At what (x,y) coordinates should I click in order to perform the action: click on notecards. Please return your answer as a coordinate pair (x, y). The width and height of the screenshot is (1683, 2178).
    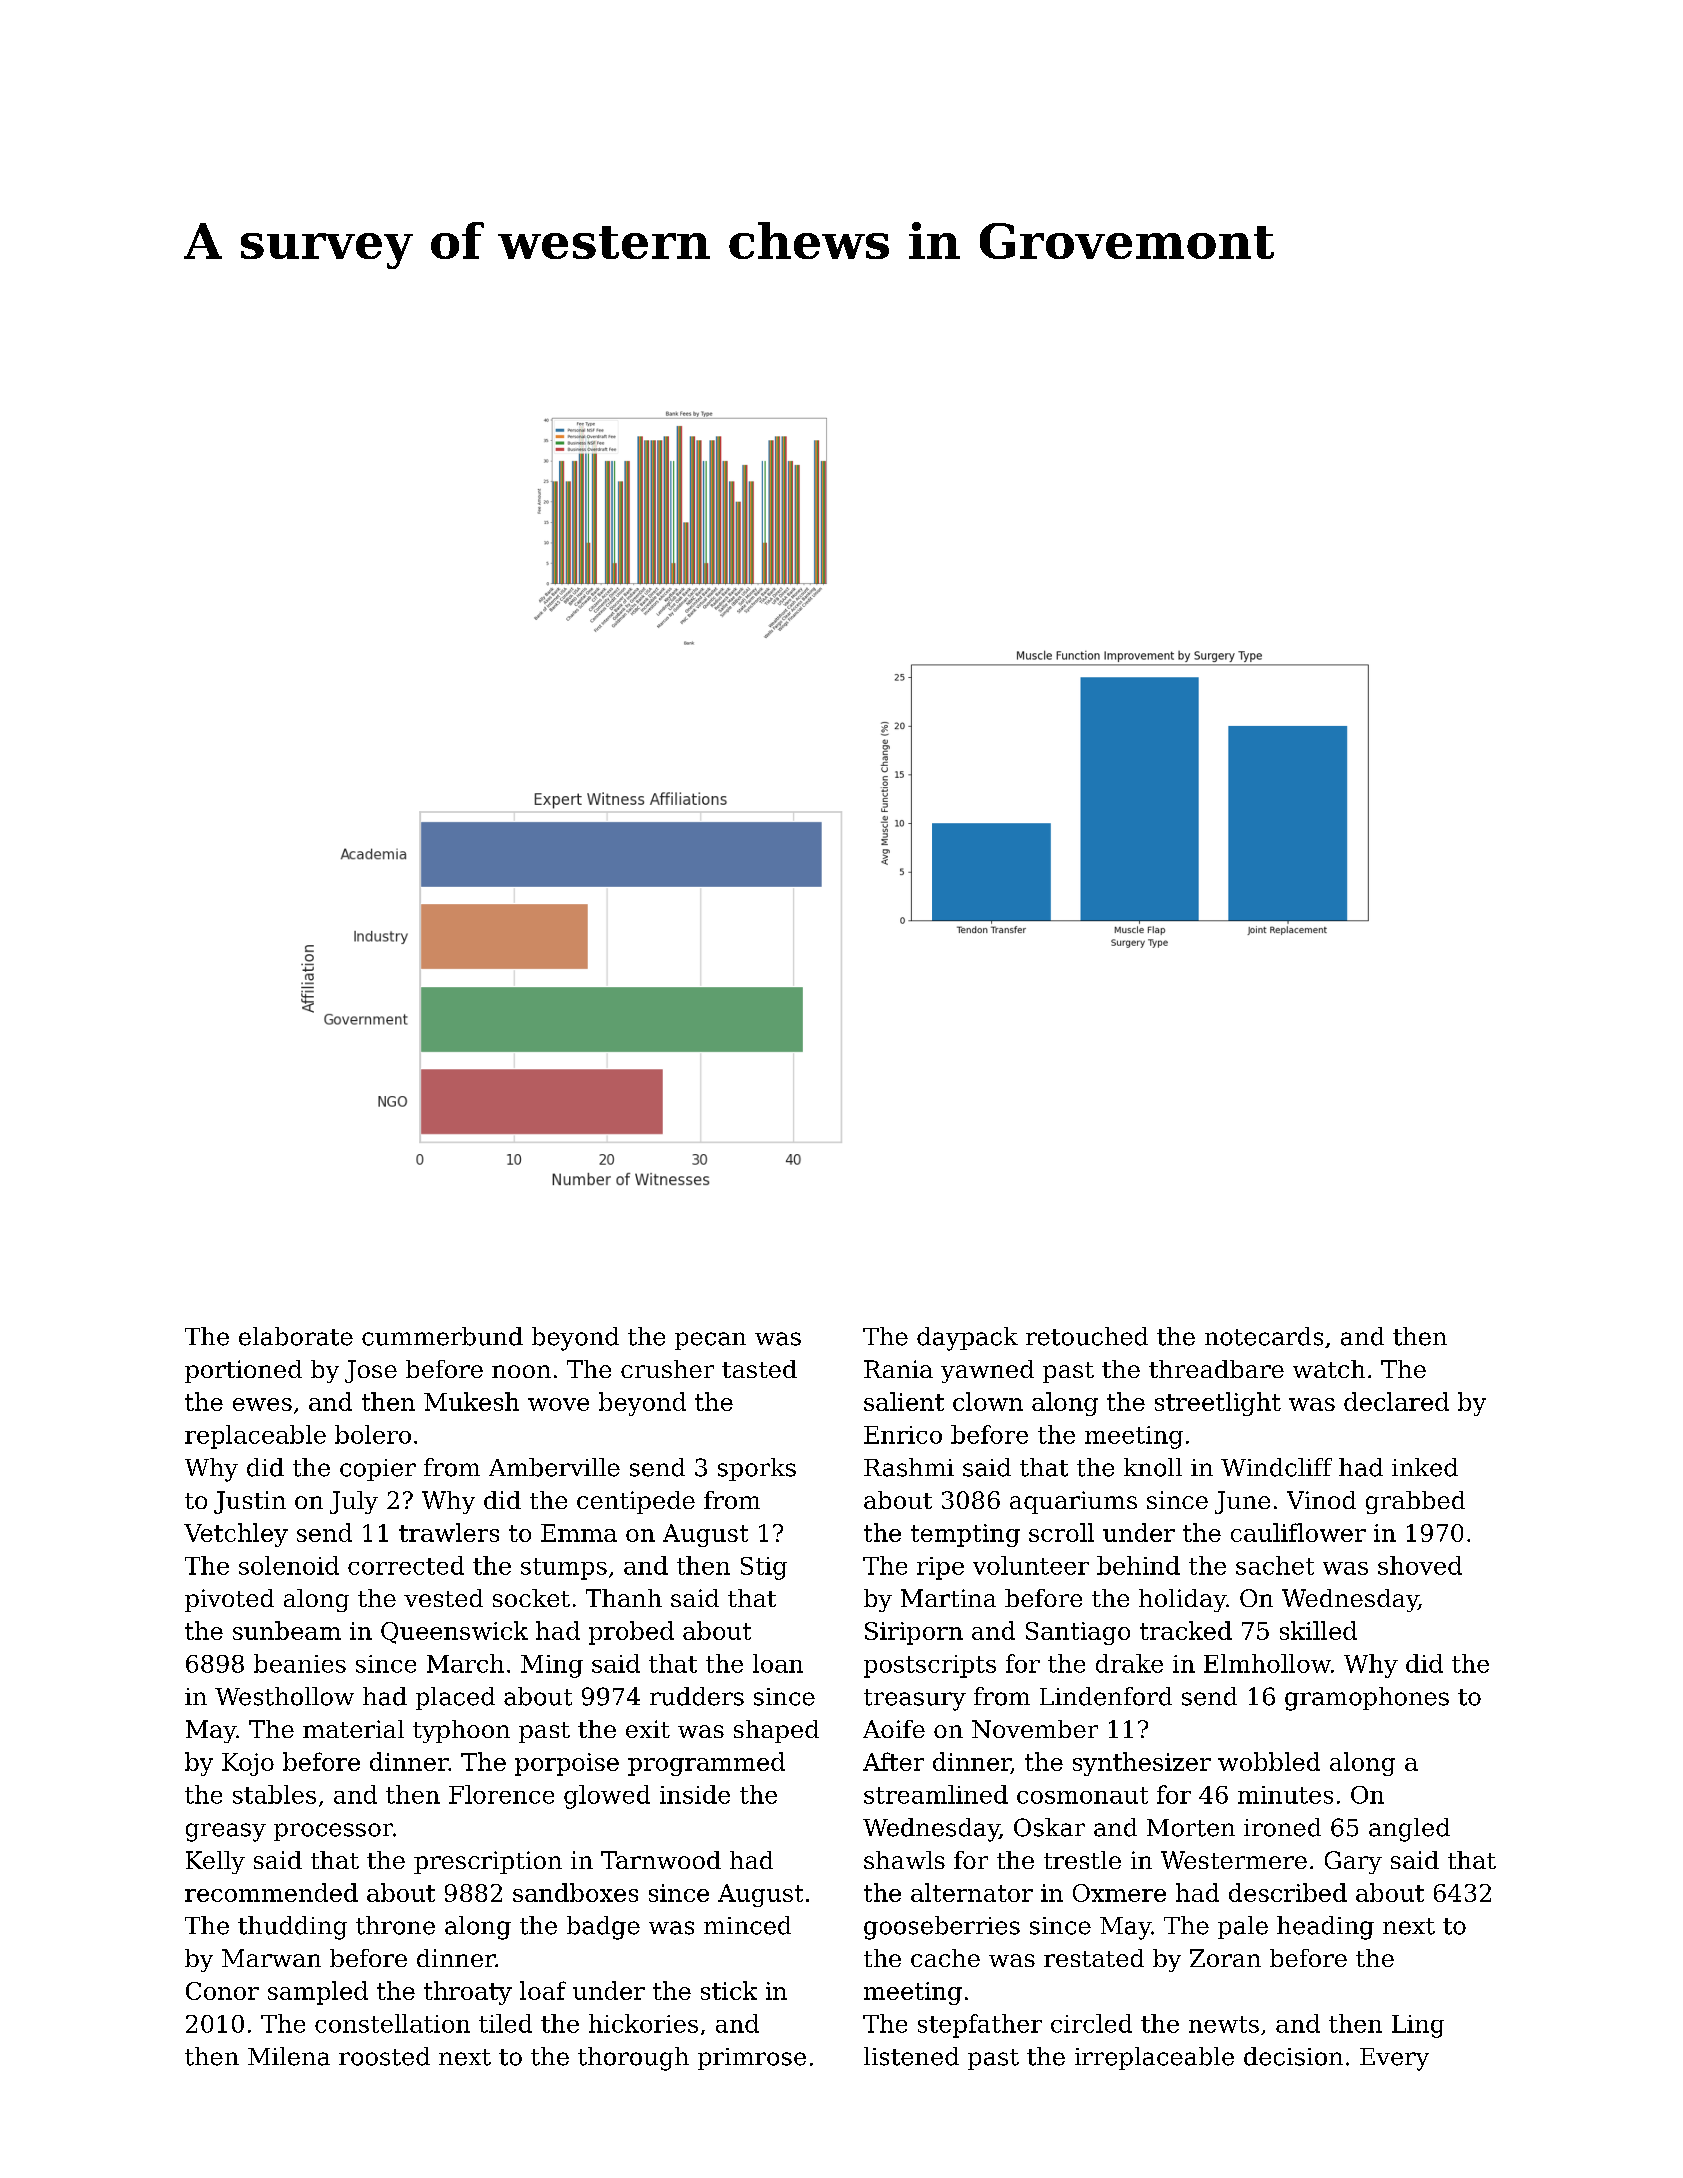
    Looking at the image, I should click on (1264, 1336).
